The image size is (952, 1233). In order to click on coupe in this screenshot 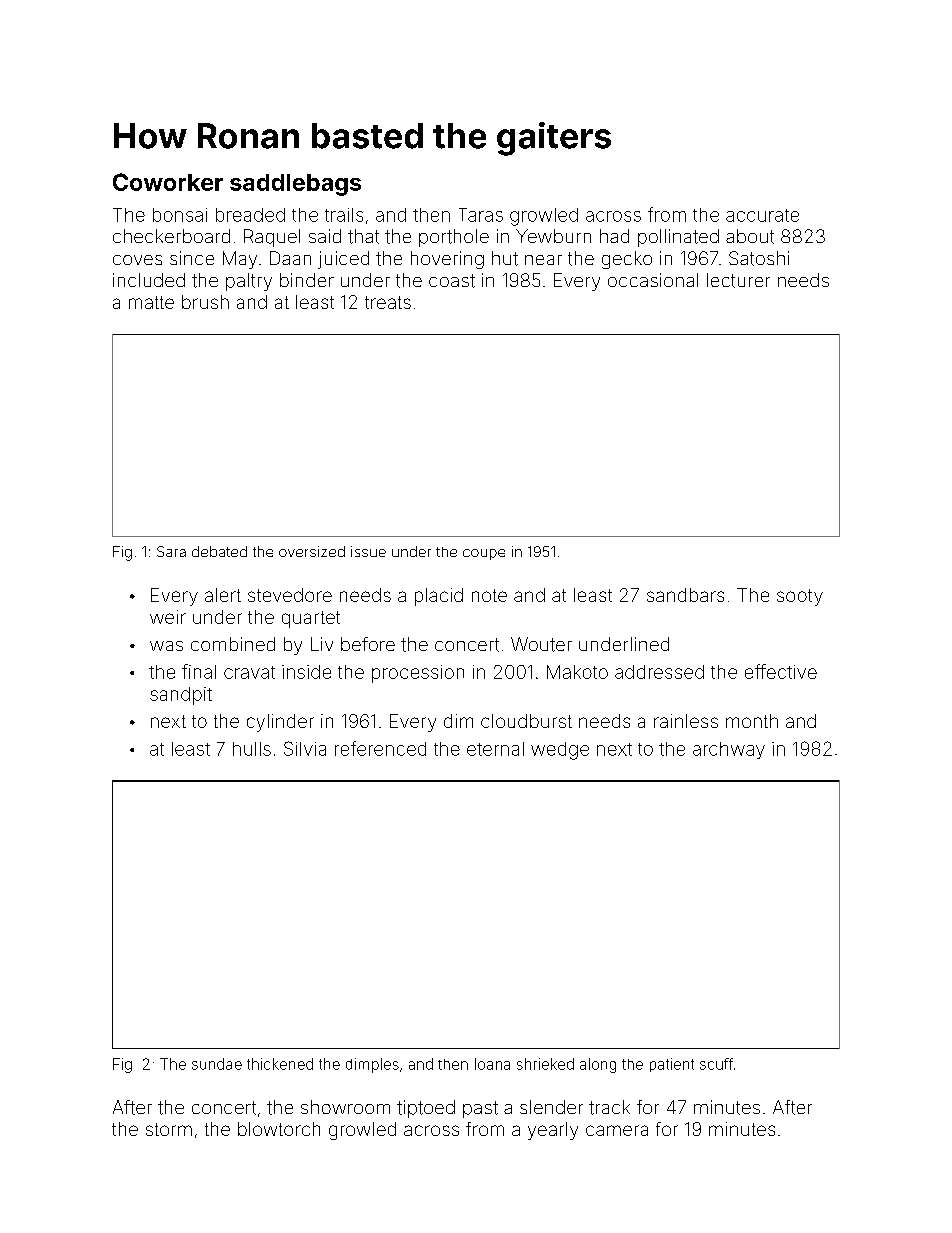, I will do `click(484, 554)`.
